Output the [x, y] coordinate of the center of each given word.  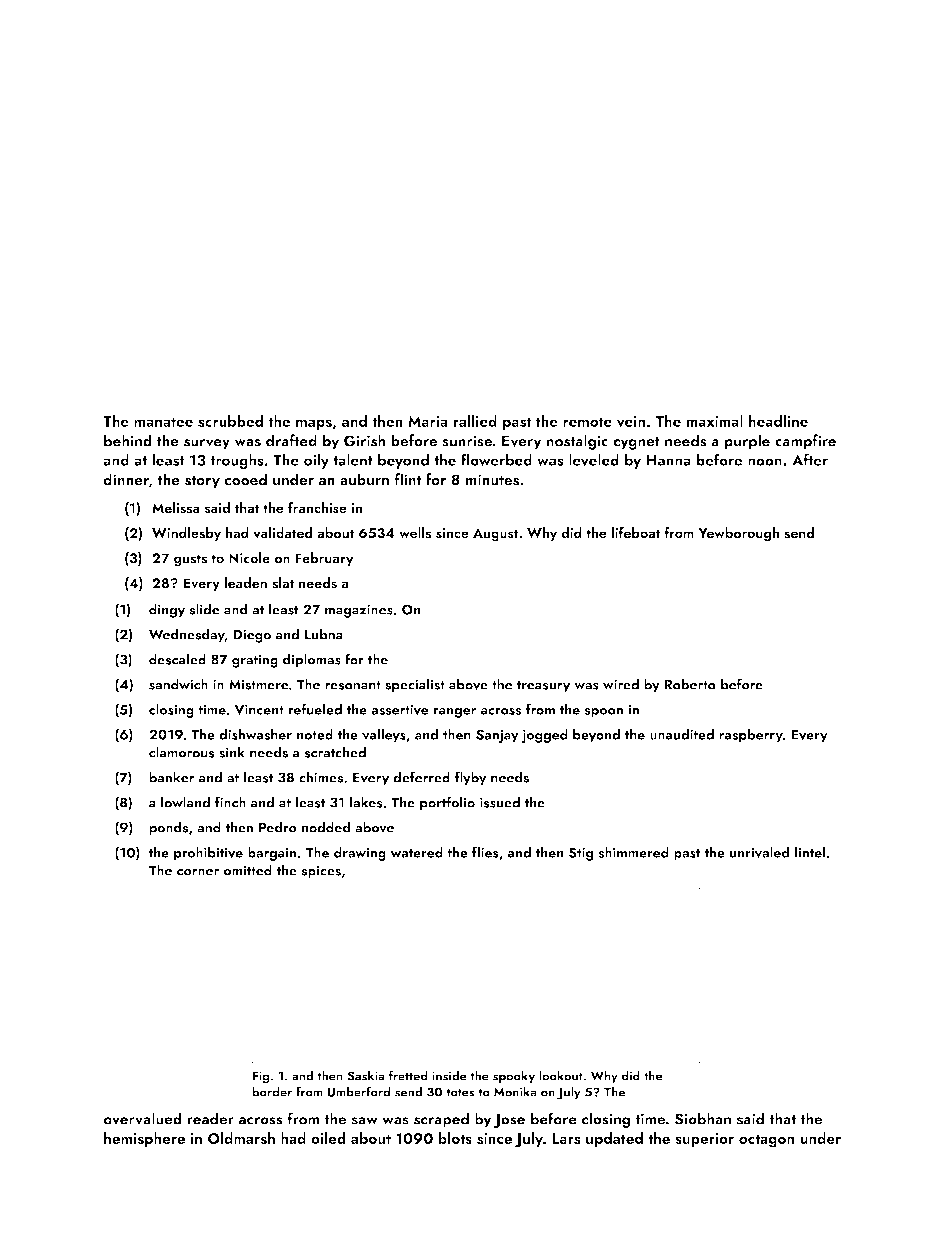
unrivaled [759, 852]
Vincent [259, 709]
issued [500, 802]
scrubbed [230, 421]
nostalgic [577, 442]
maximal [715, 421]
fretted [408, 1075]
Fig [261, 1077]
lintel [810, 852]
